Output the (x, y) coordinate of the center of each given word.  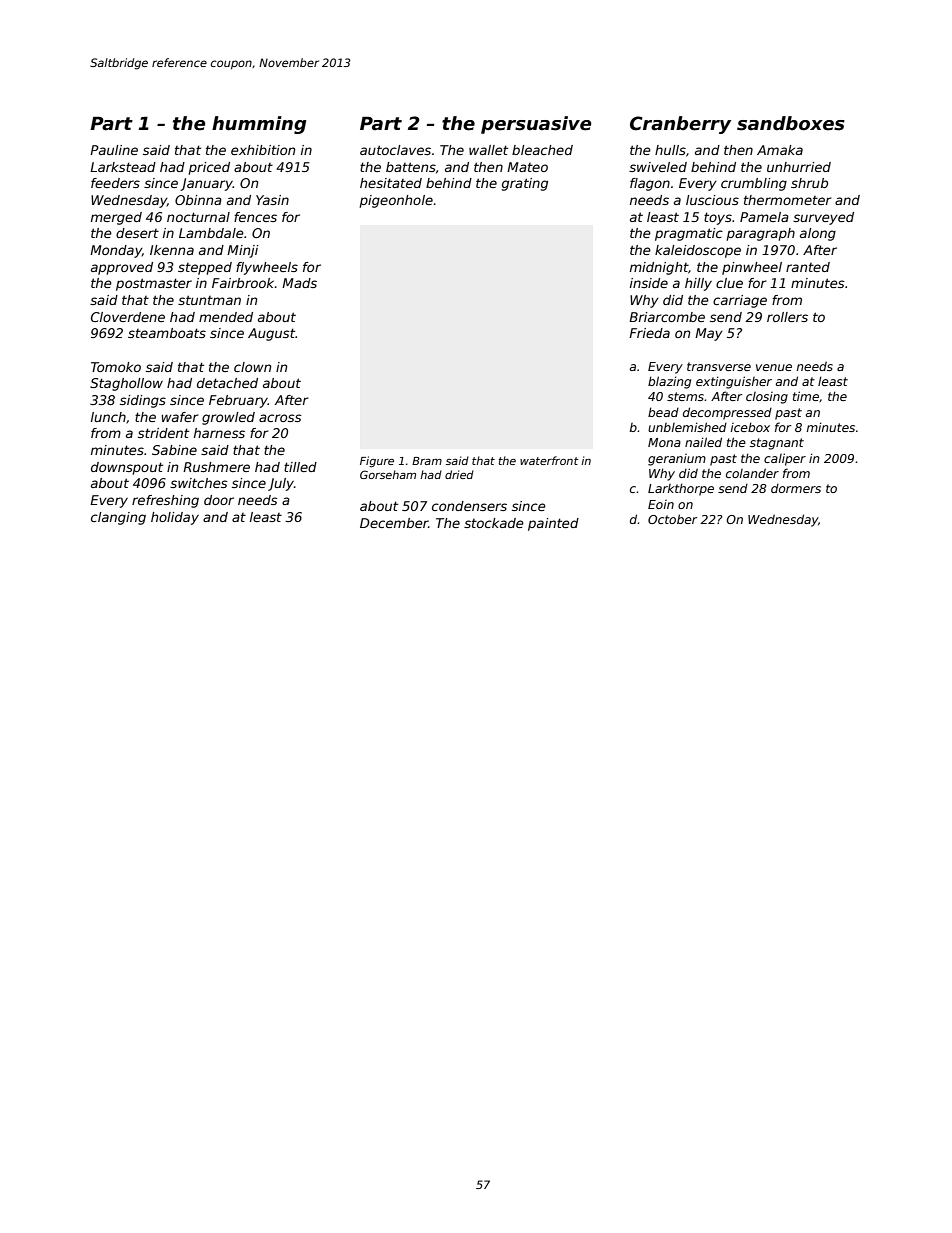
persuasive (536, 125)
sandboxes (791, 123)
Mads (299, 283)
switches (199, 483)
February (238, 401)
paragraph (761, 234)
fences (255, 217)
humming (259, 125)
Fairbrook (243, 283)
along (818, 234)
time (806, 396)
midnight (659, 268)
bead (663, 412)
